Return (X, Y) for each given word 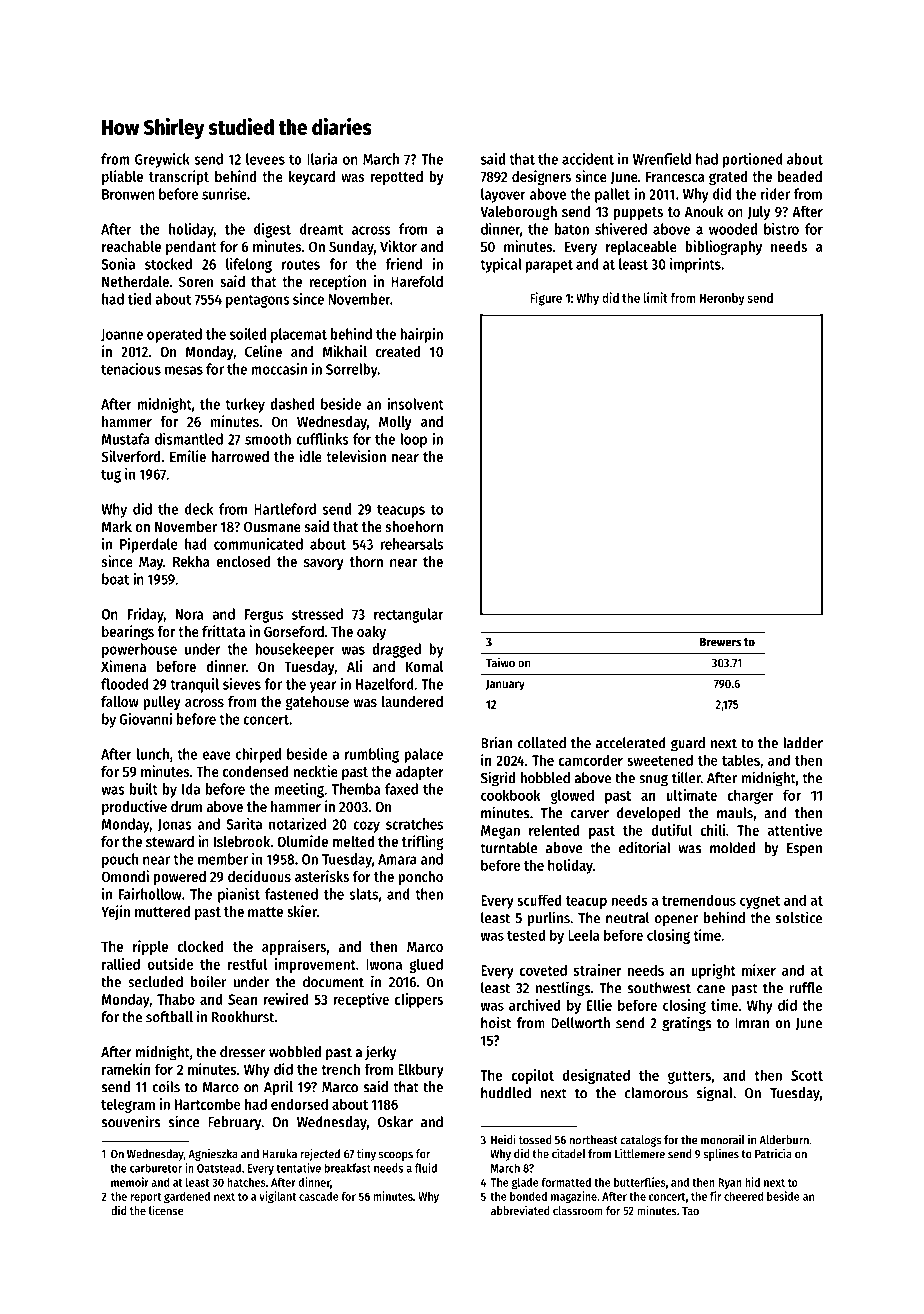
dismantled (189, 439)
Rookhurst (243, 1017)
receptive (361, 1000)
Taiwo (500, 662)
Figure (546, 299)
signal (715, 1094)
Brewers (721, 642)
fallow (120, 701)
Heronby (722, 299)
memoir (130, 1182)
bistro (781, 229)
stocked (168, 264)
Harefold (417, 281)
